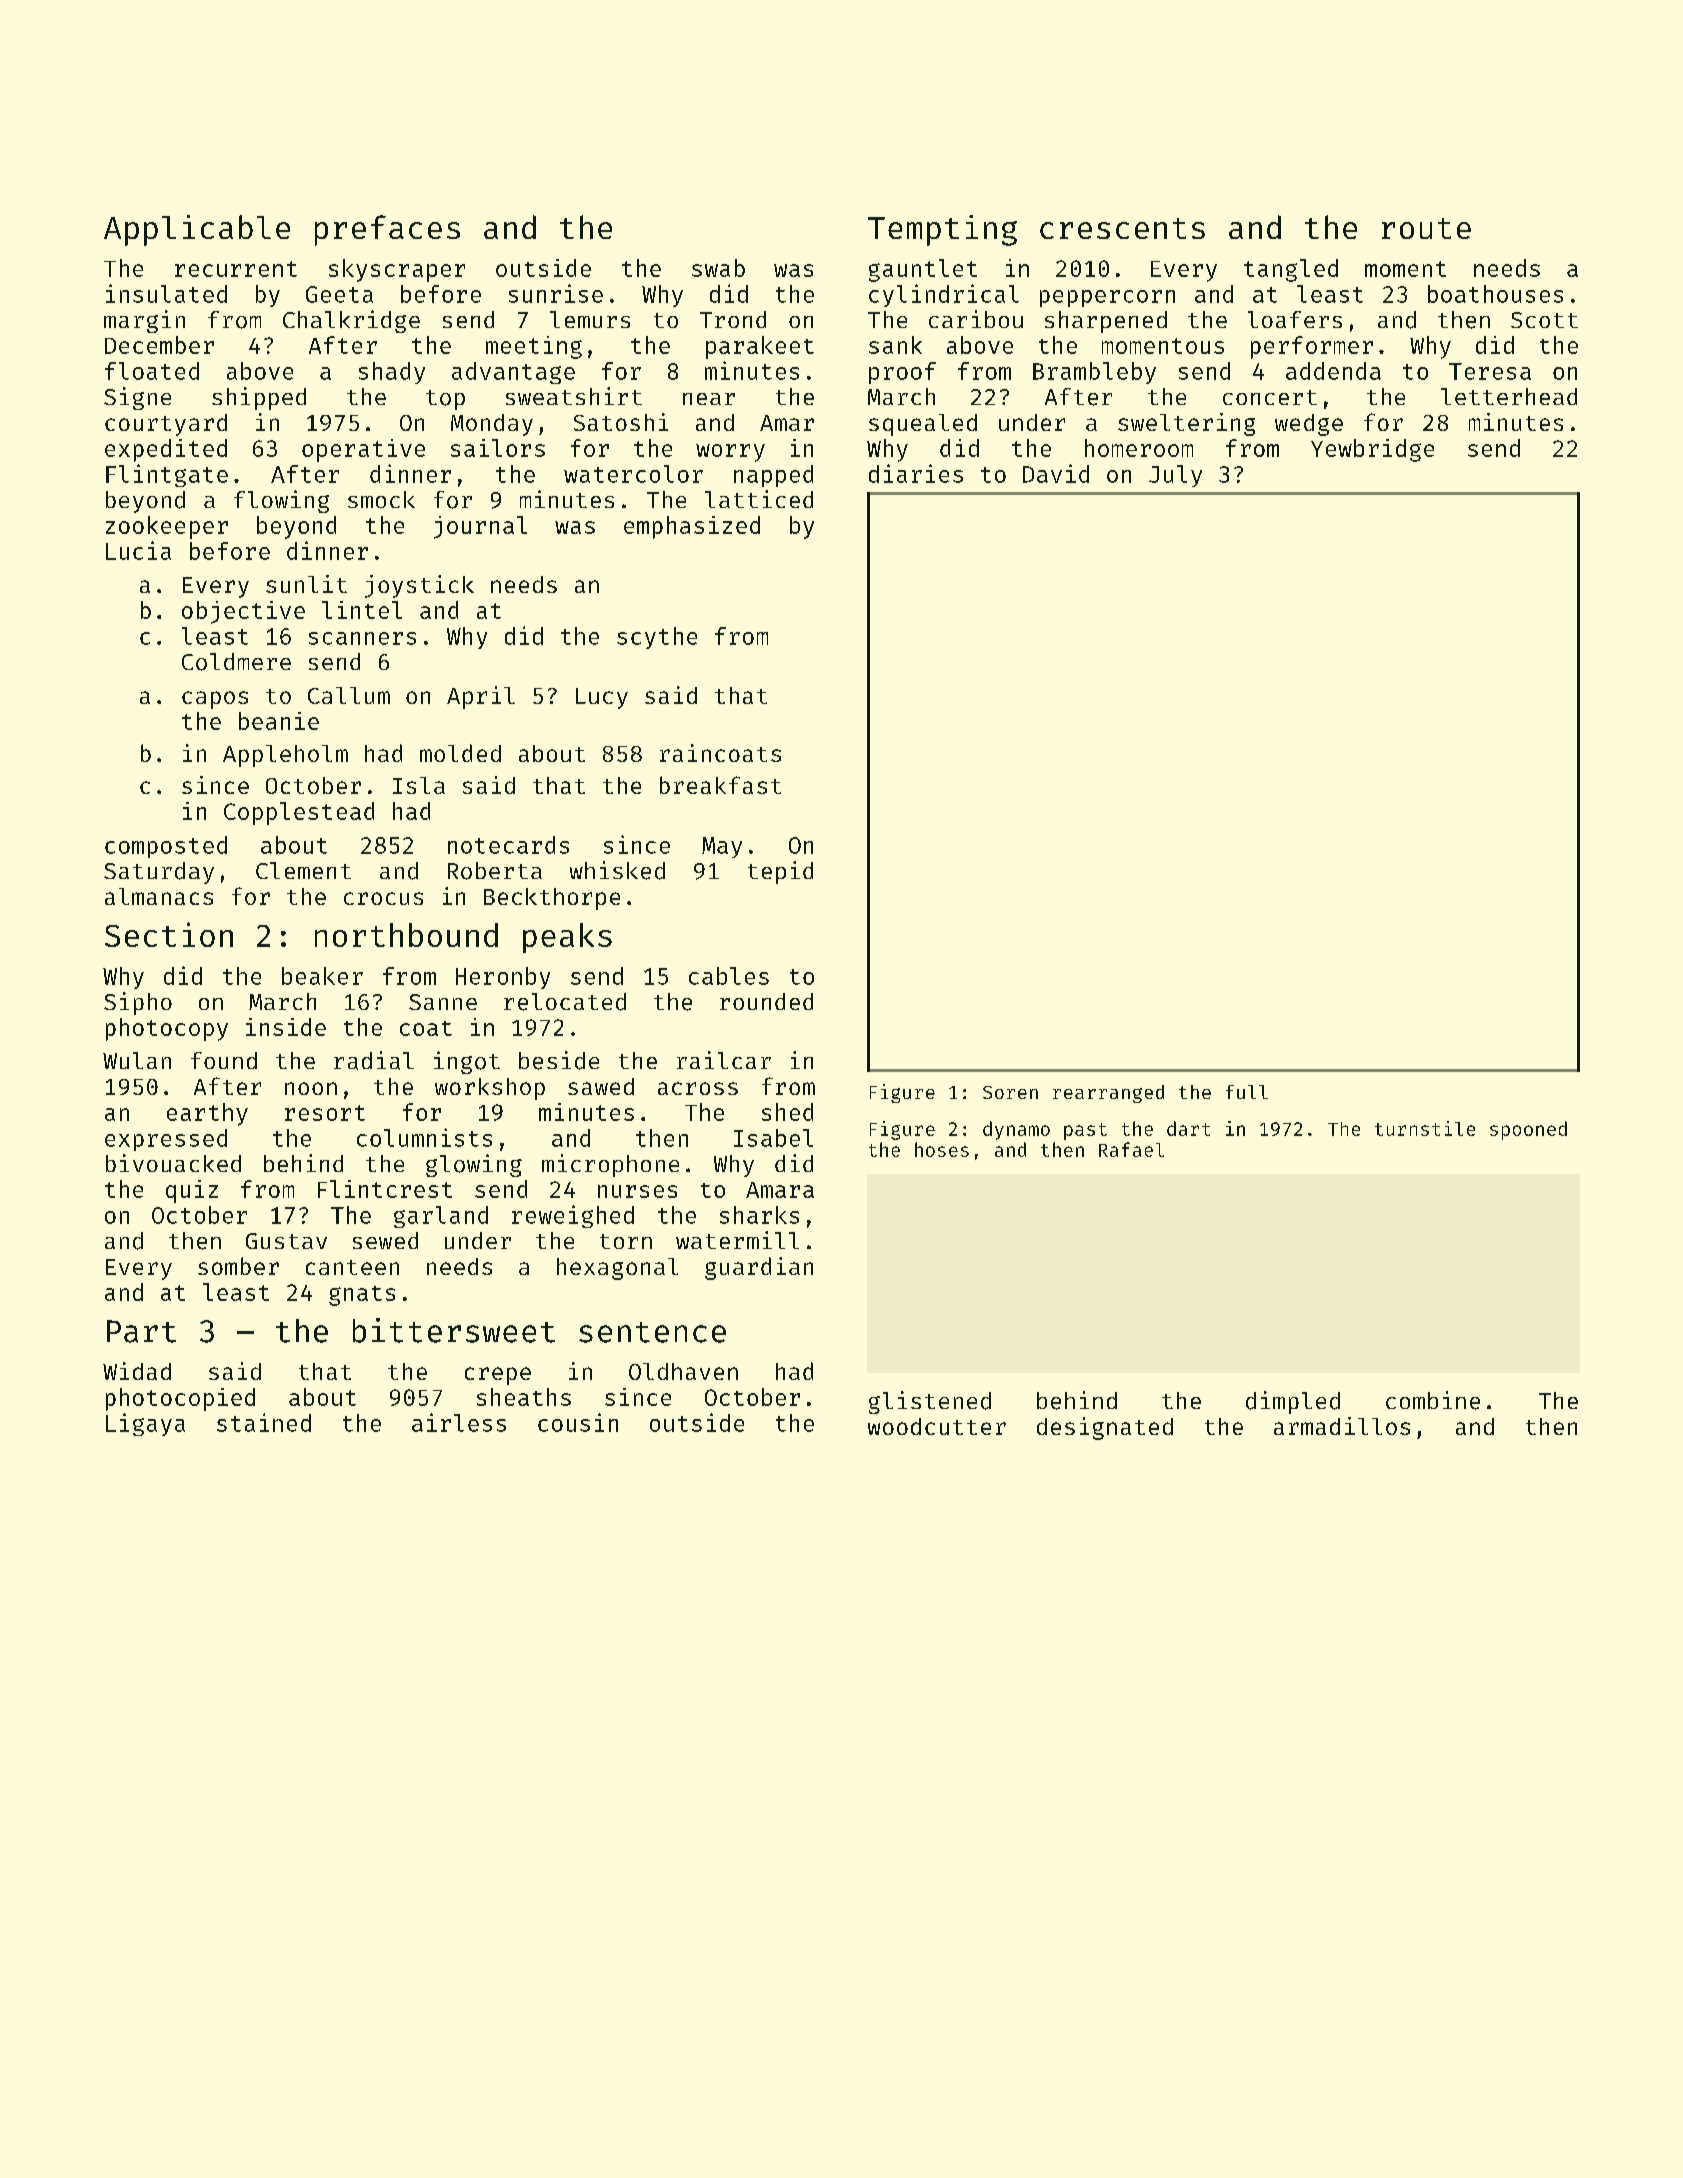  I want to click on photocopied, so click(180, 1399).
